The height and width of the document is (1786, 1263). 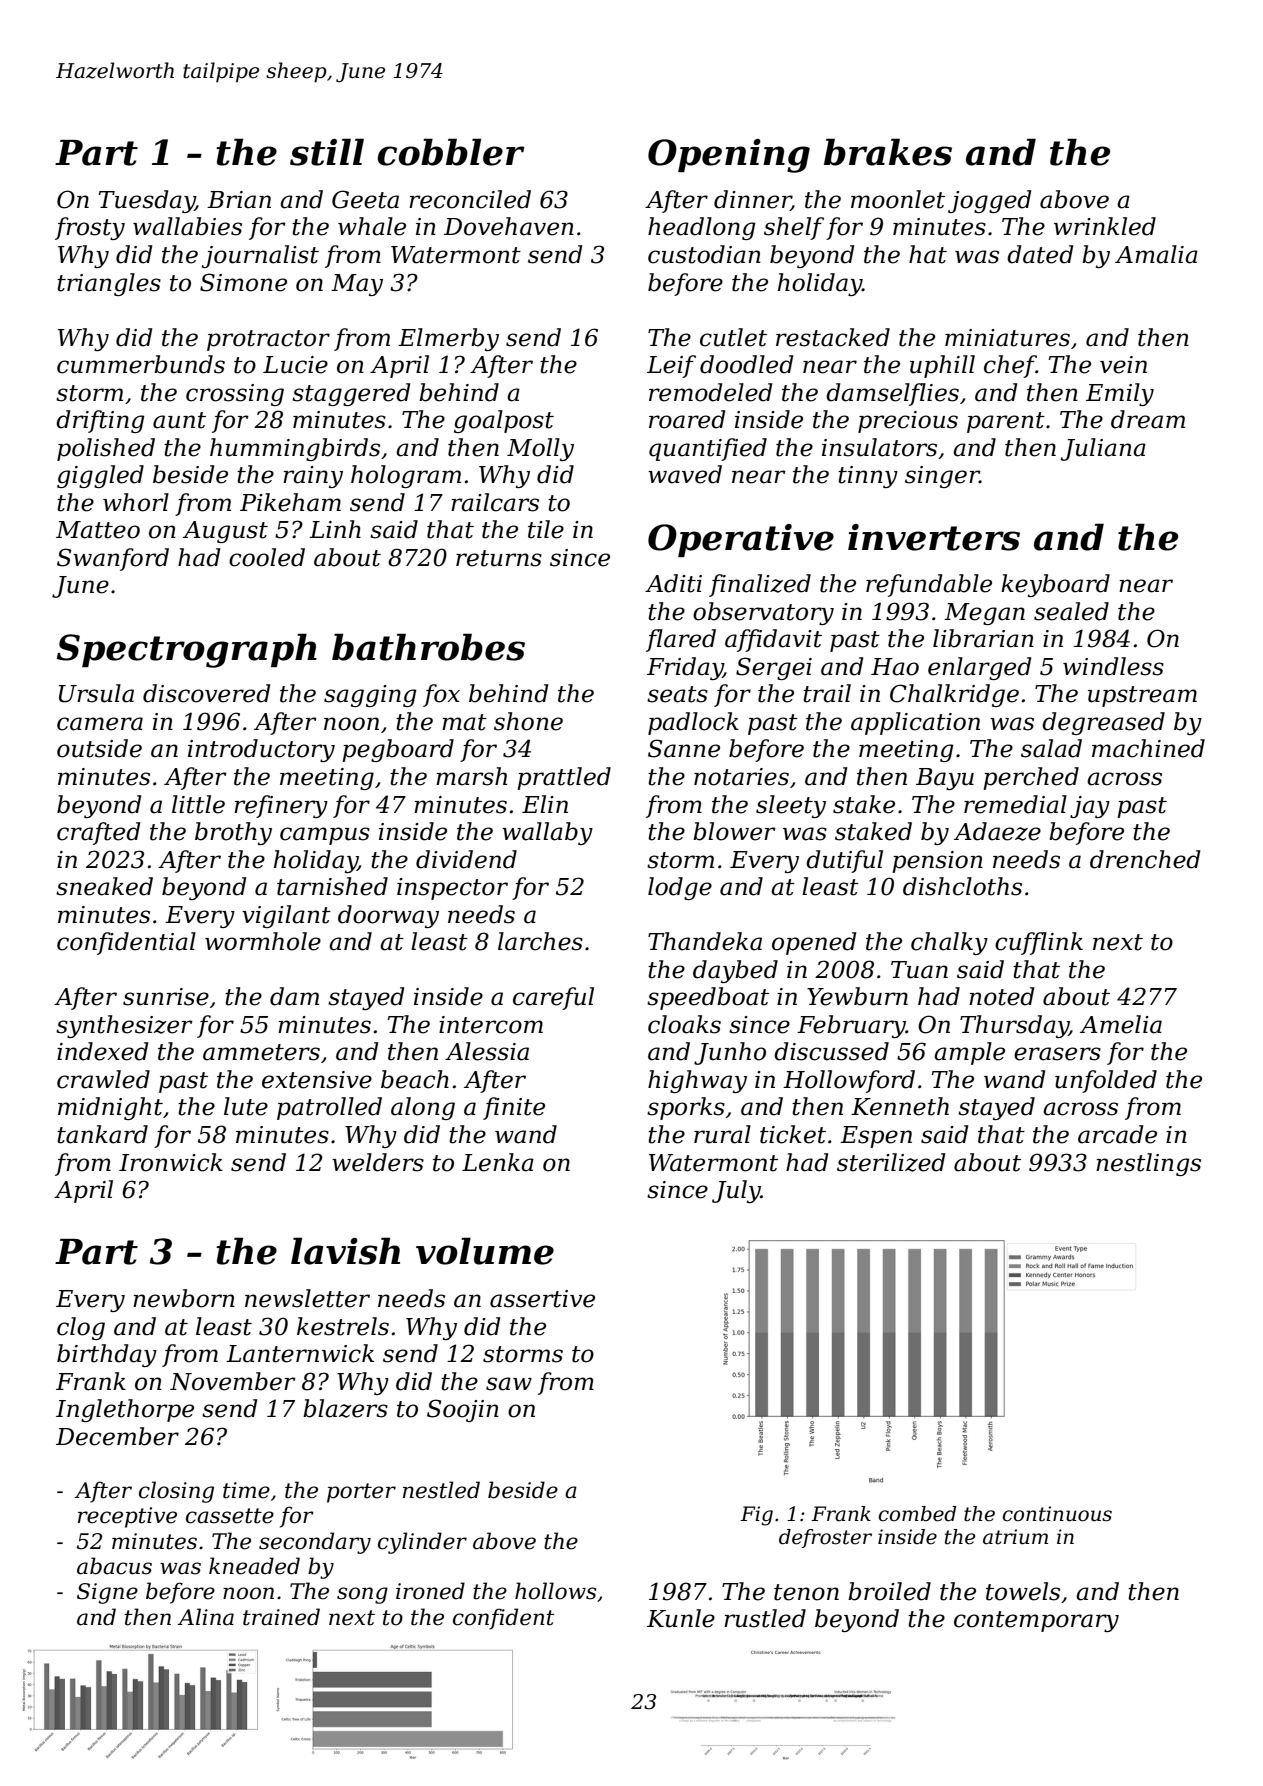 I want to click on porter, so click(x=361, y=1493).
